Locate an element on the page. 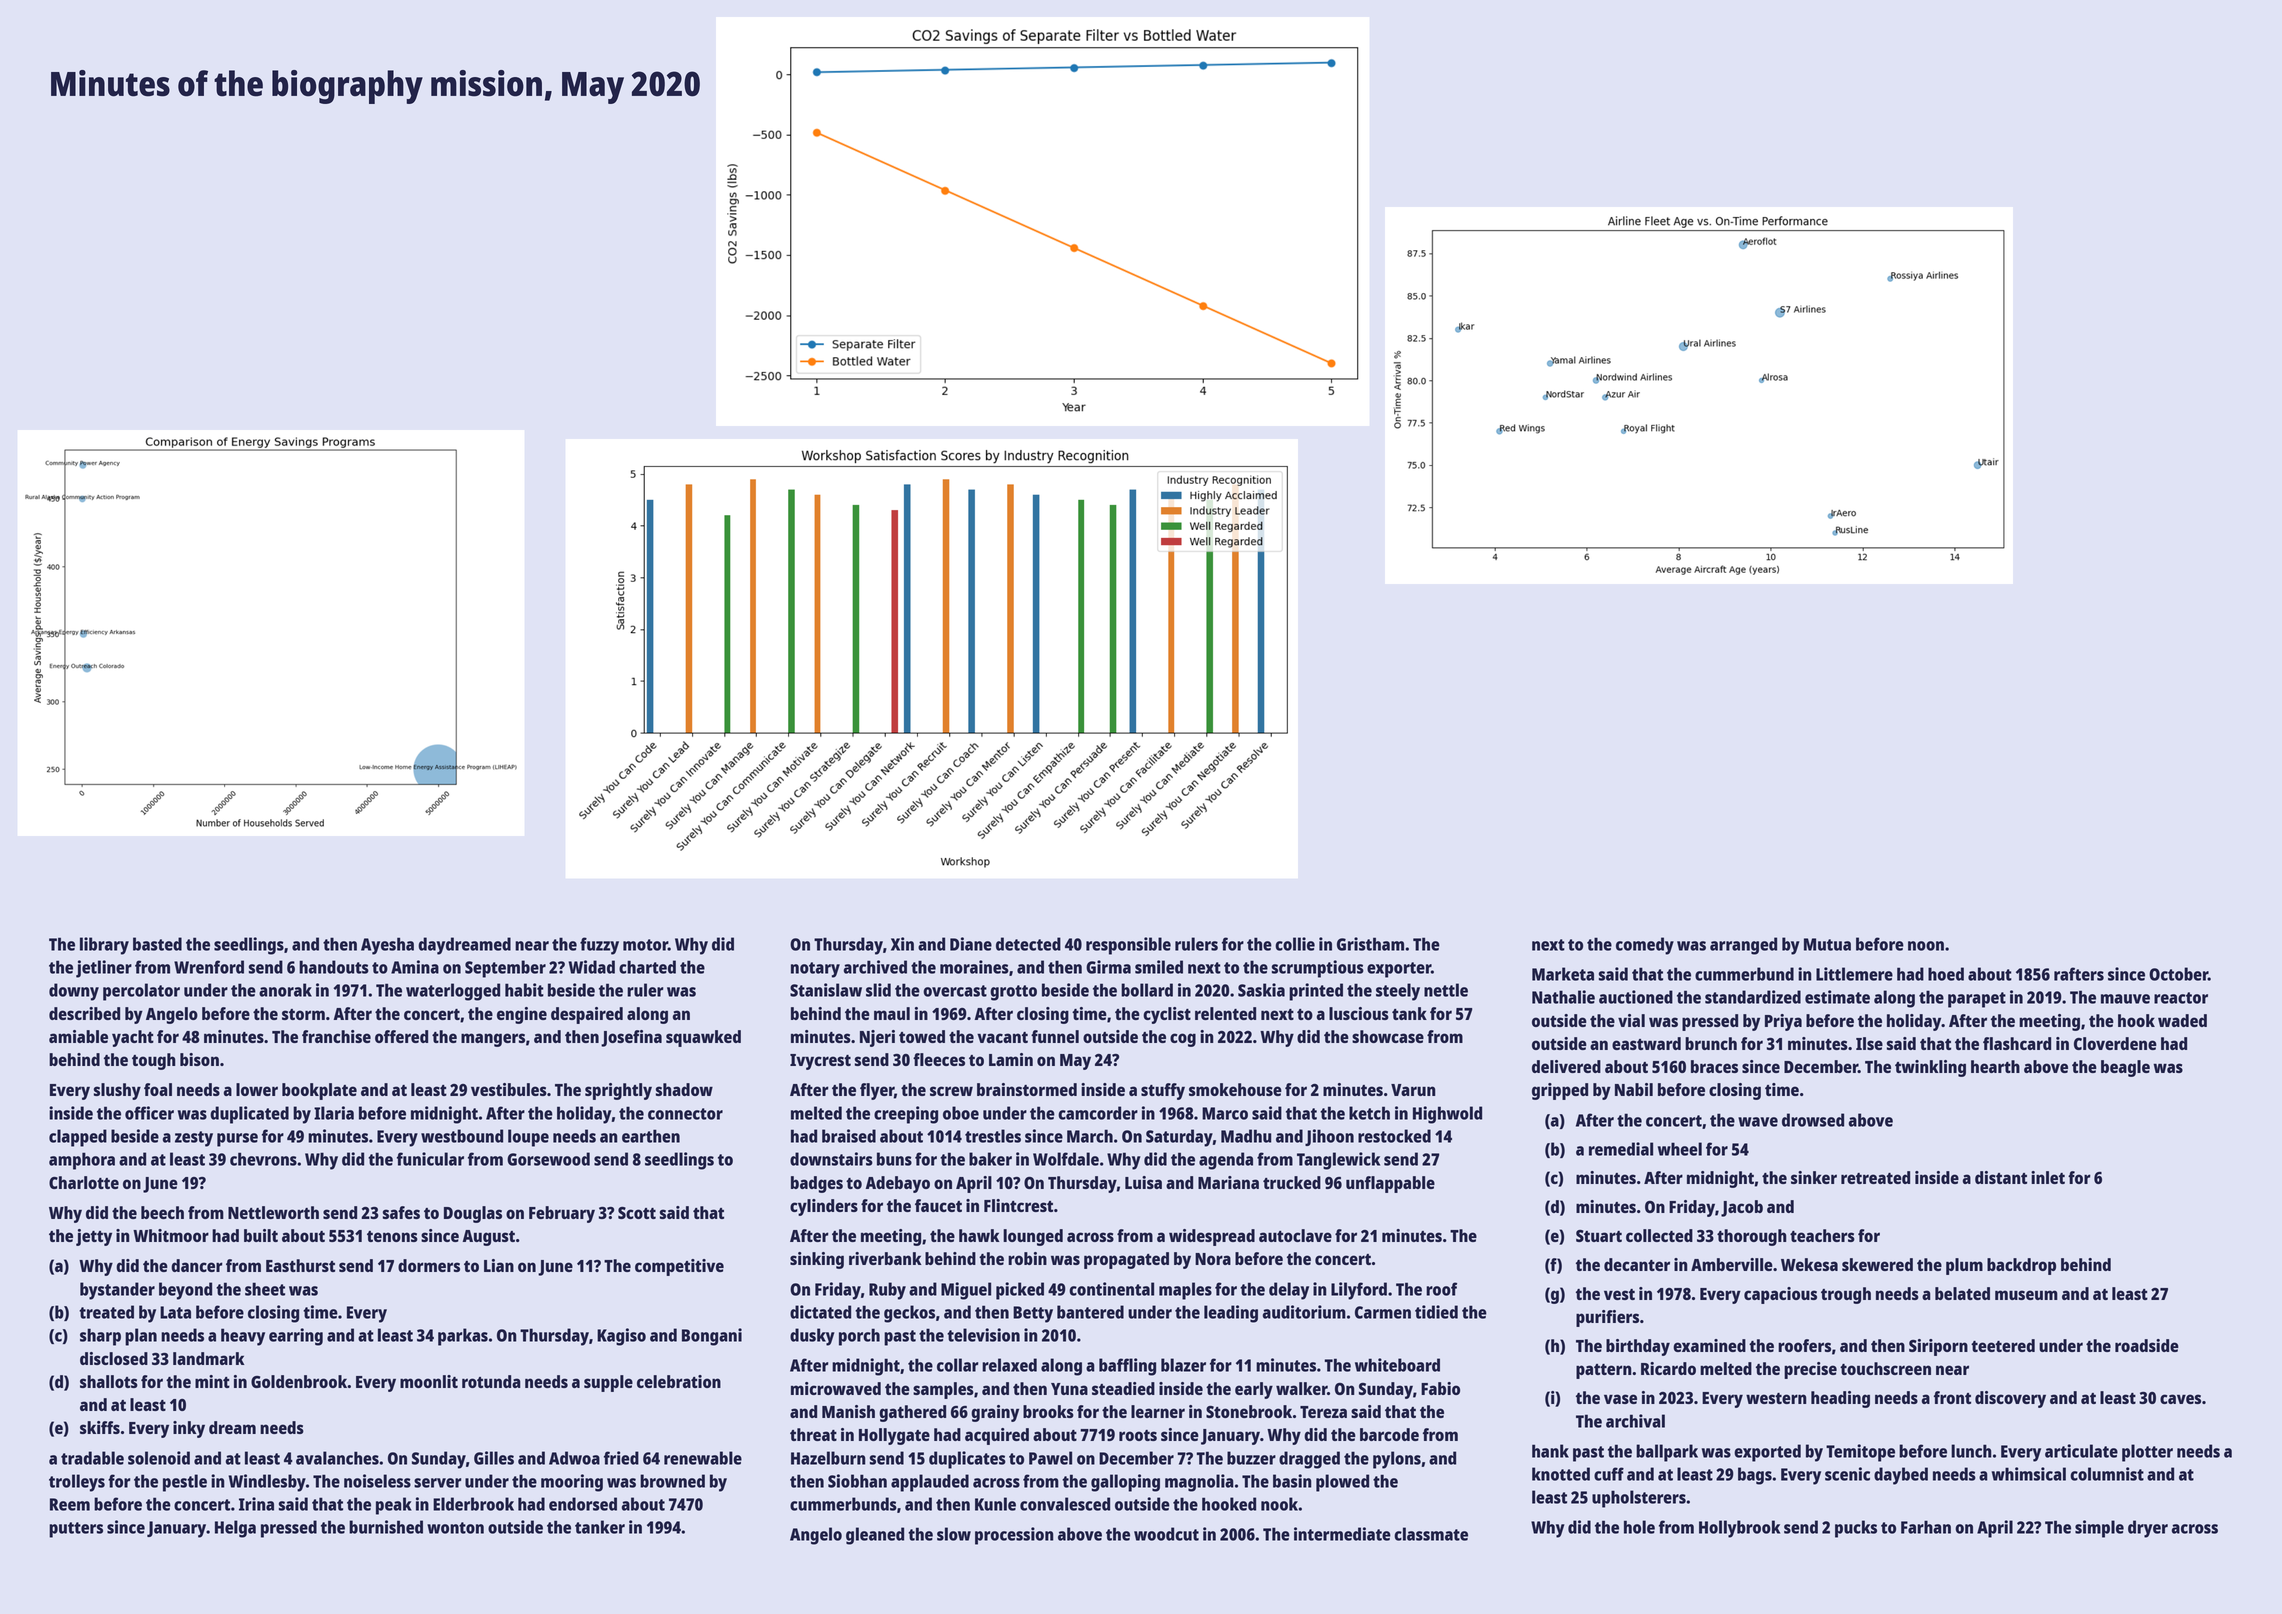  Ayesha is located at coordinates (387, 946).
